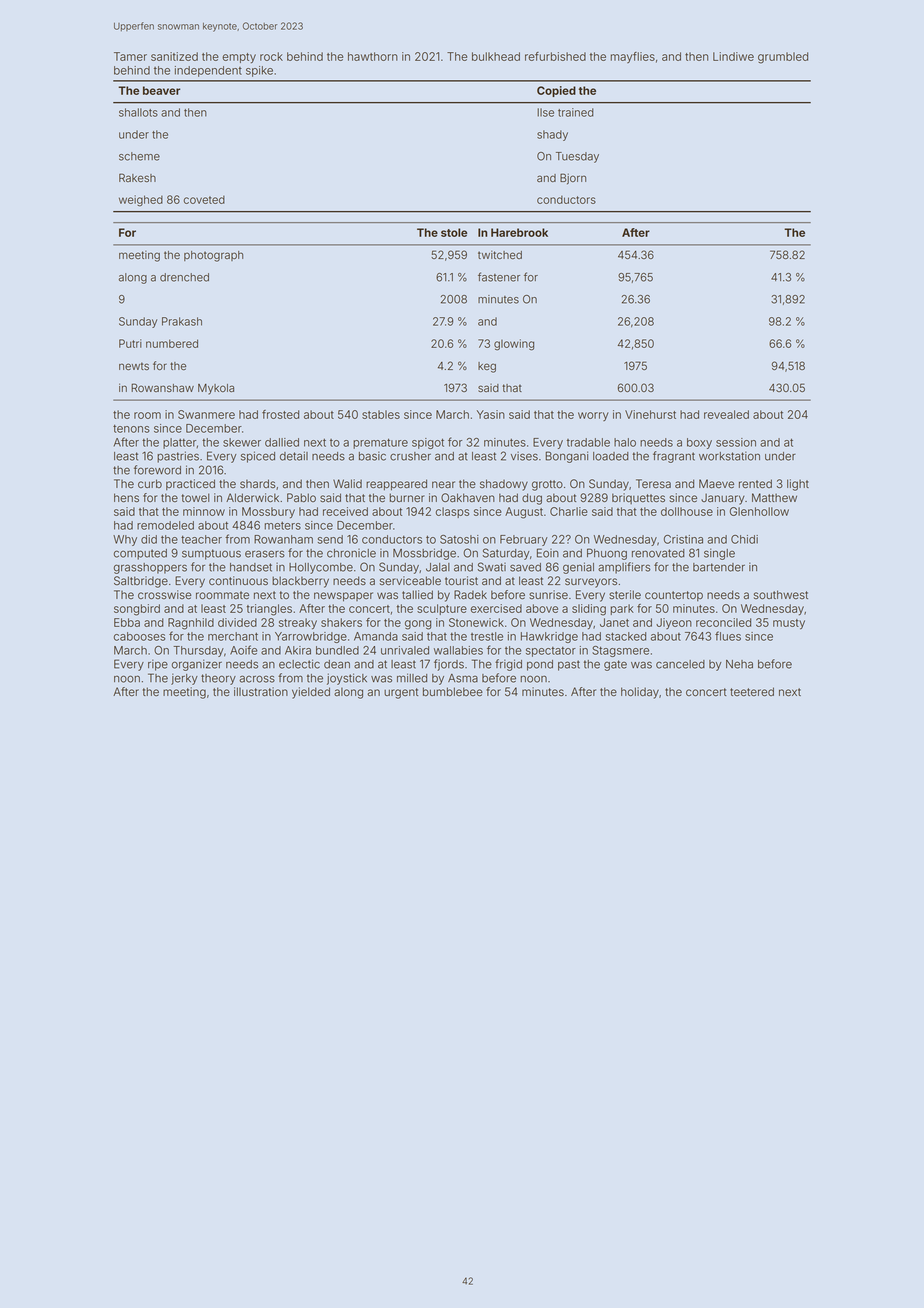  What do you see at coordinates (216, 389) in the screenshot?
I see `Mykola` at bounding box center [216, 389].
